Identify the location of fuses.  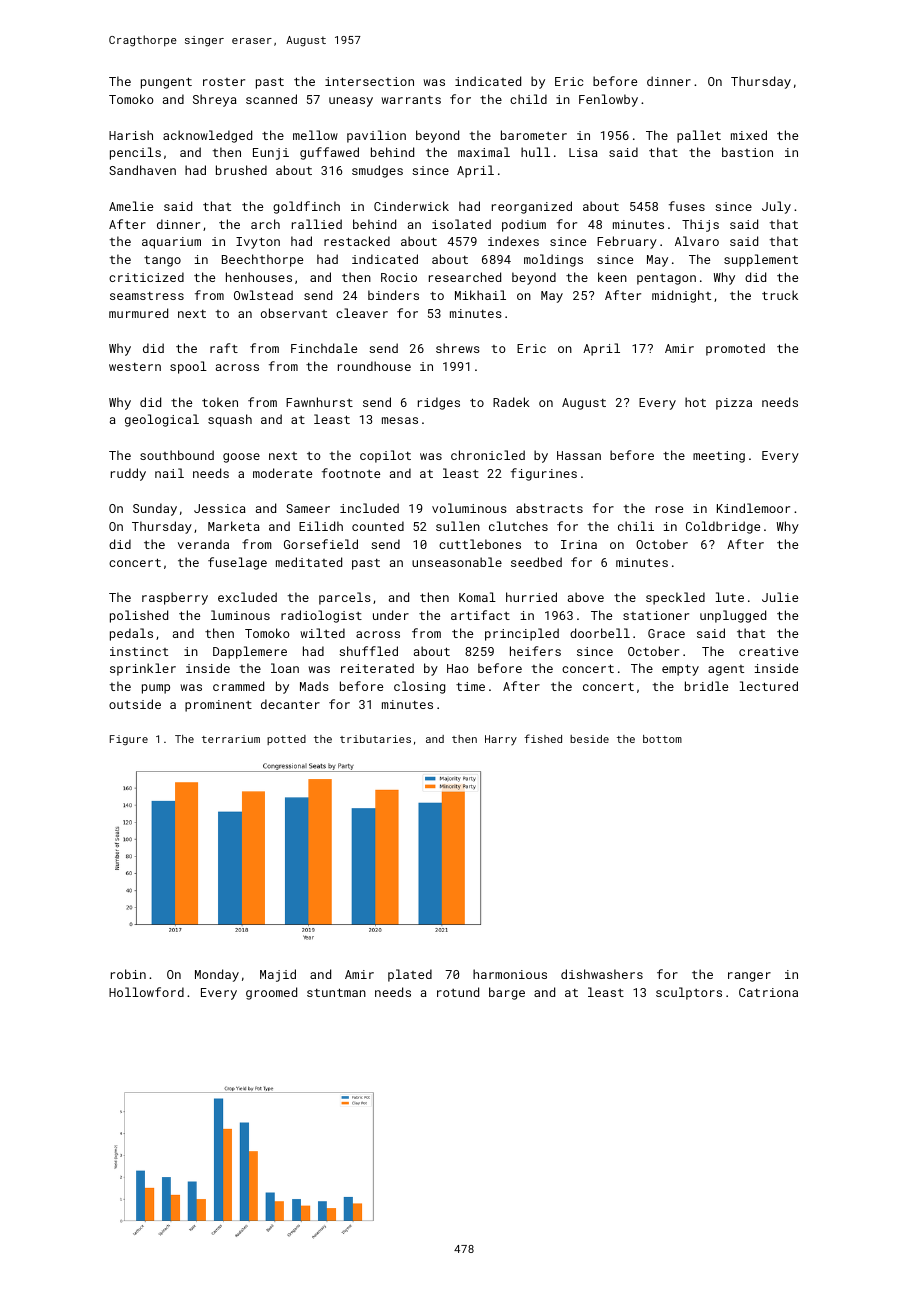
(687, 206).
